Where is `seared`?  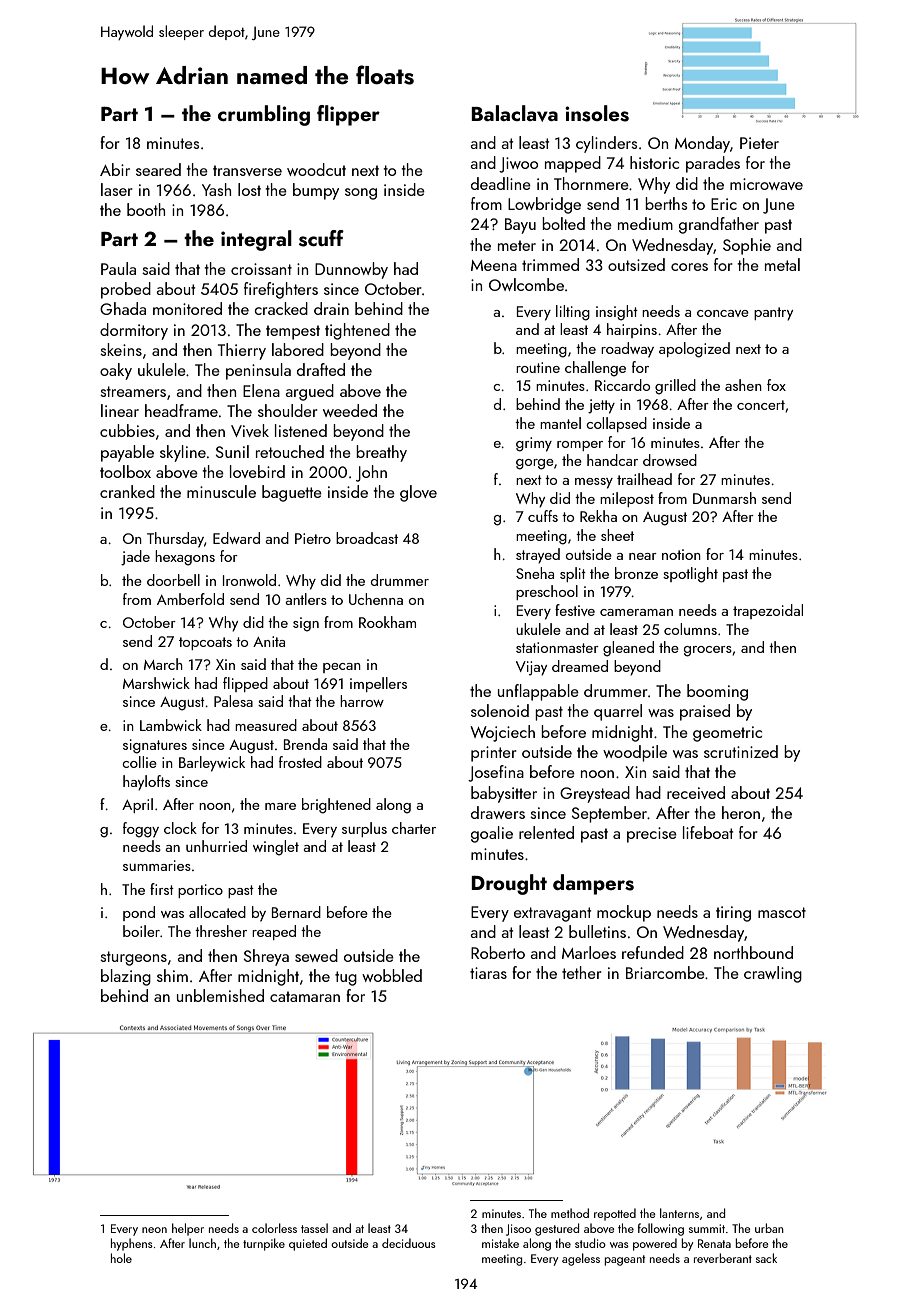 seared is located at coordinates (158, 169).
